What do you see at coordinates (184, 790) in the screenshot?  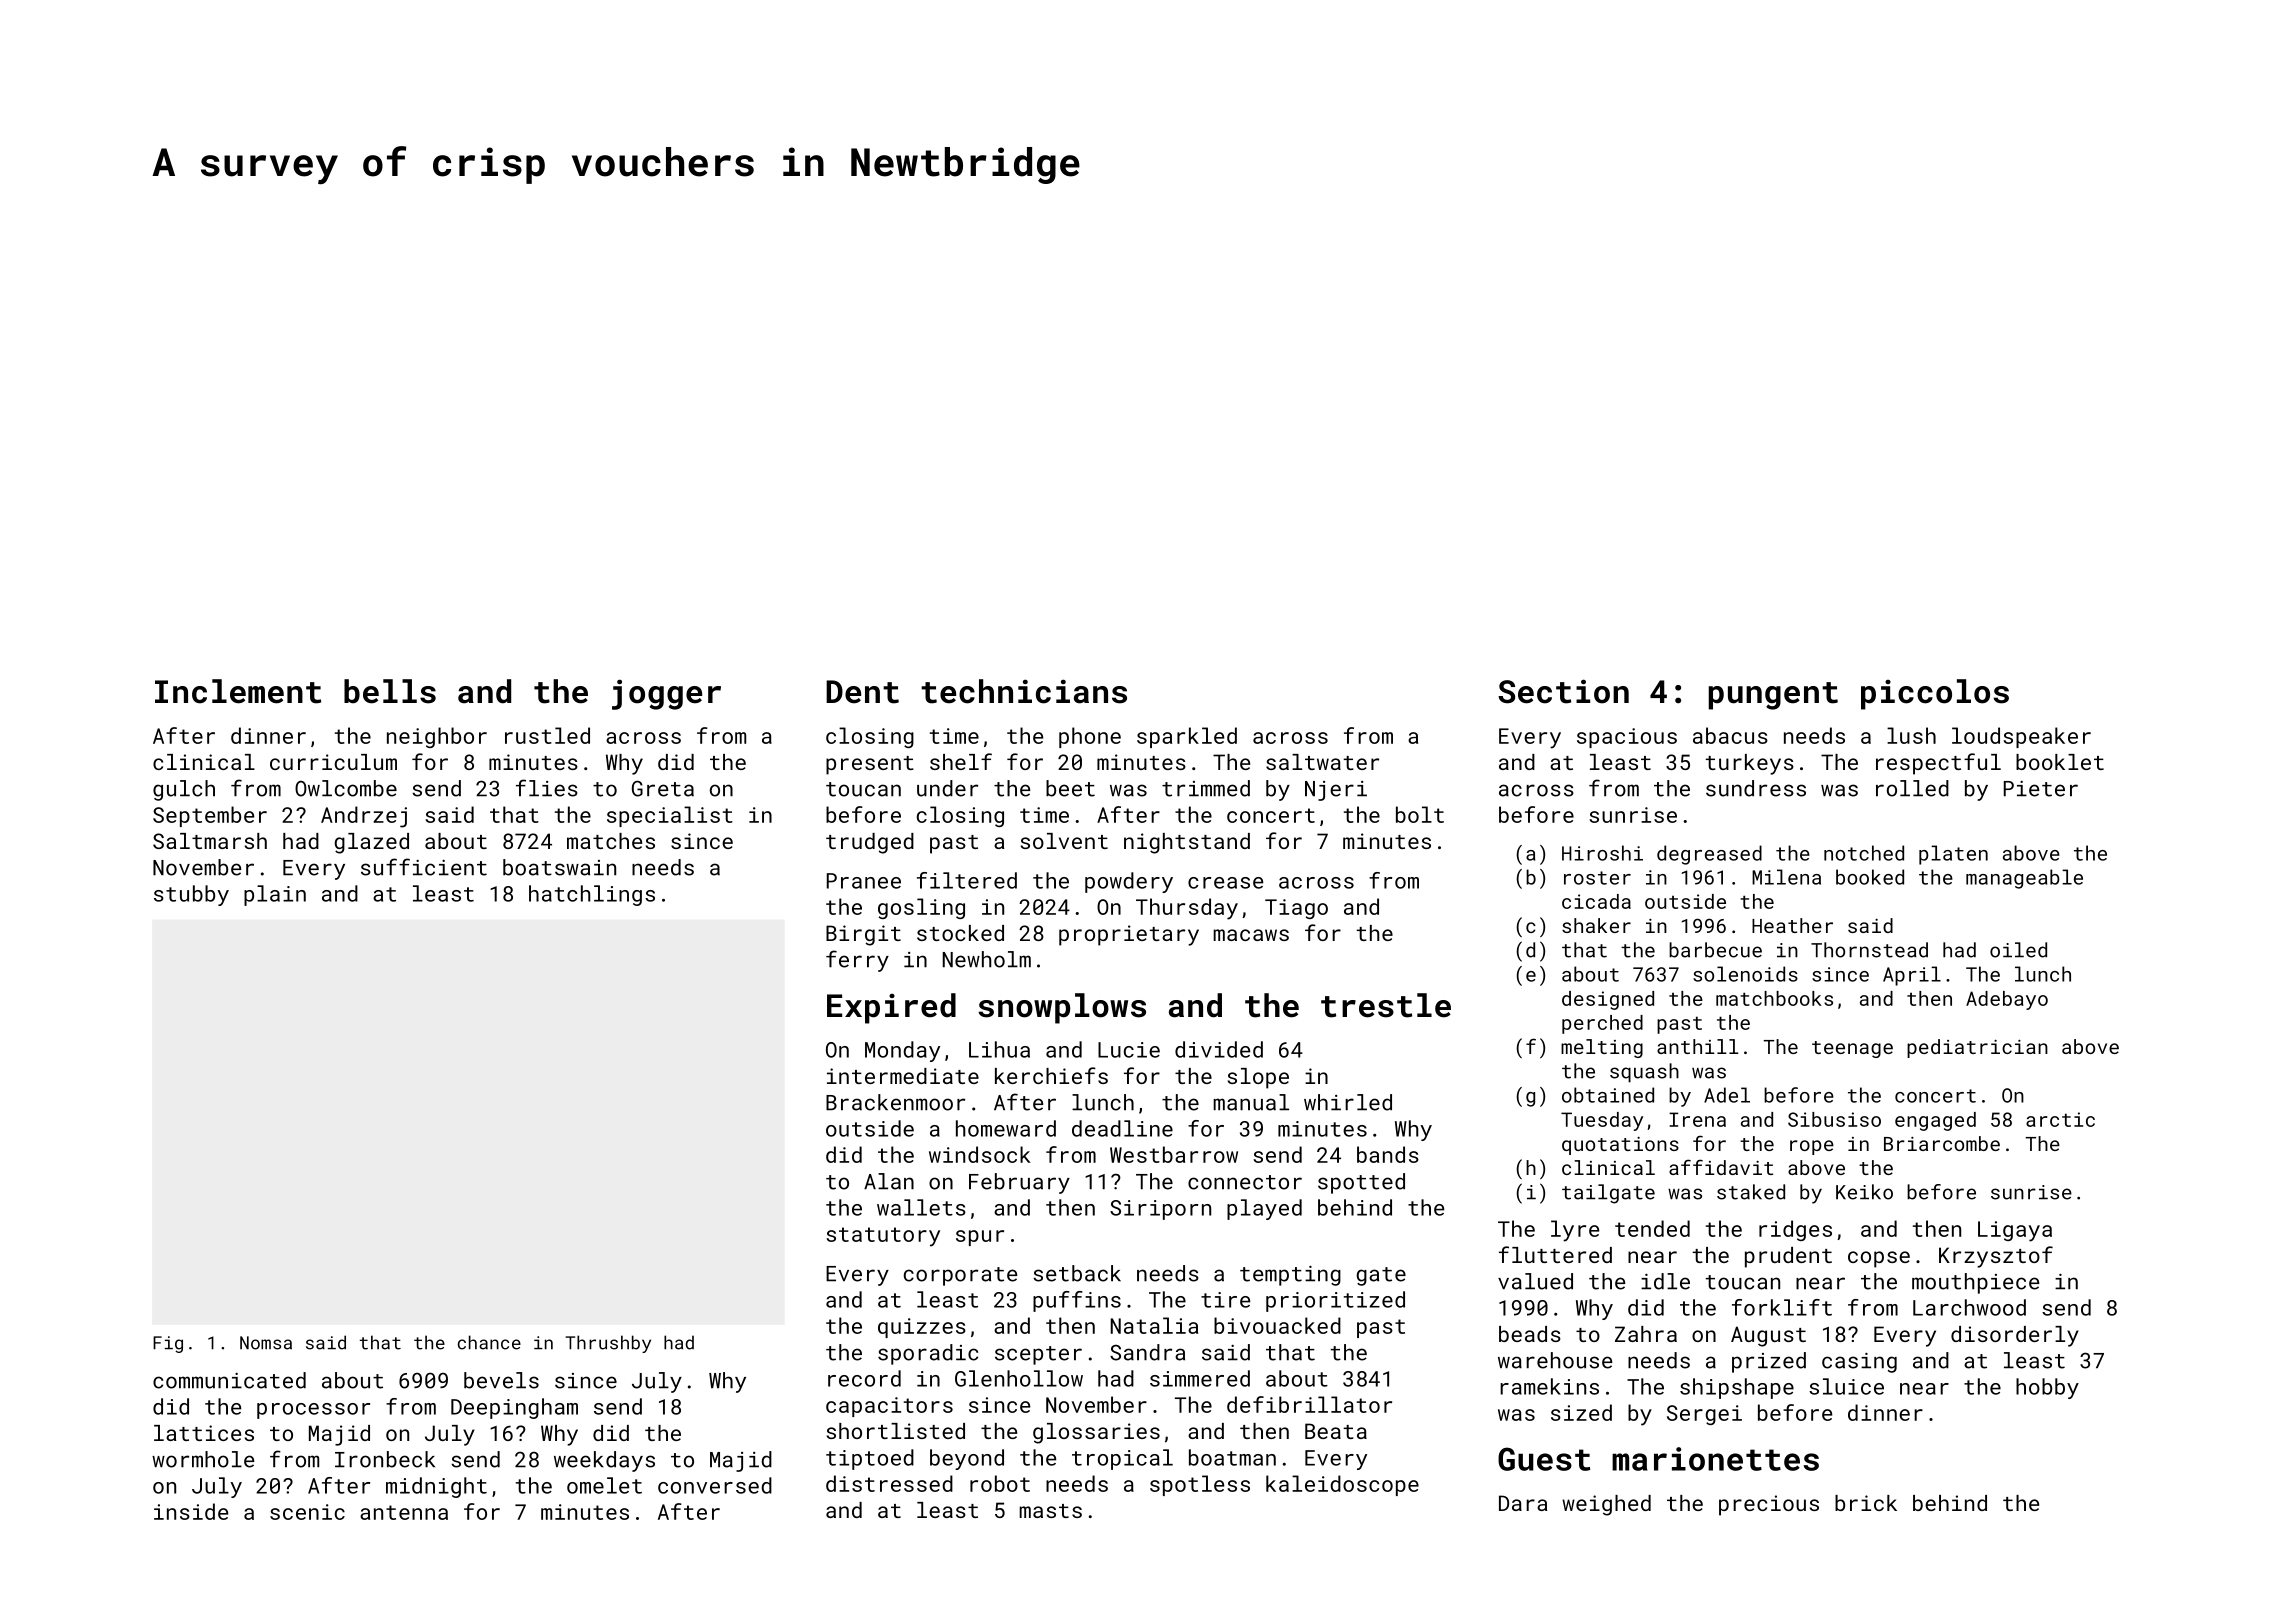 I see `gulch` at bounding box center [184, 790].
